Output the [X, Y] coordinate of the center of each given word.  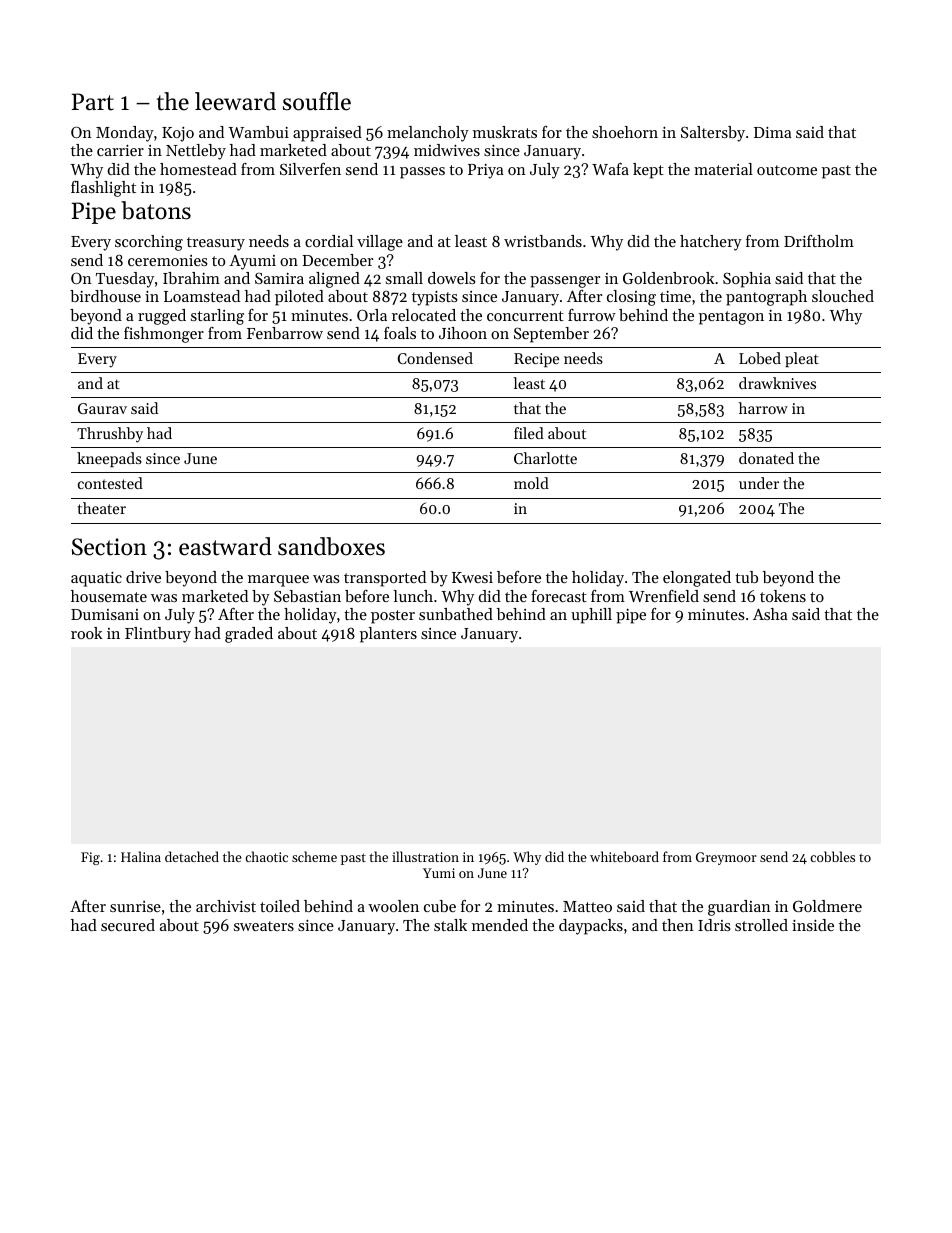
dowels [452, 278]
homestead [198, 169]
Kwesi [472, 577]
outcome [787, 170]
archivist [226, 906]
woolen [393, 906]
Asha [770, 614]
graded [249, 635]
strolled [761, 925]
